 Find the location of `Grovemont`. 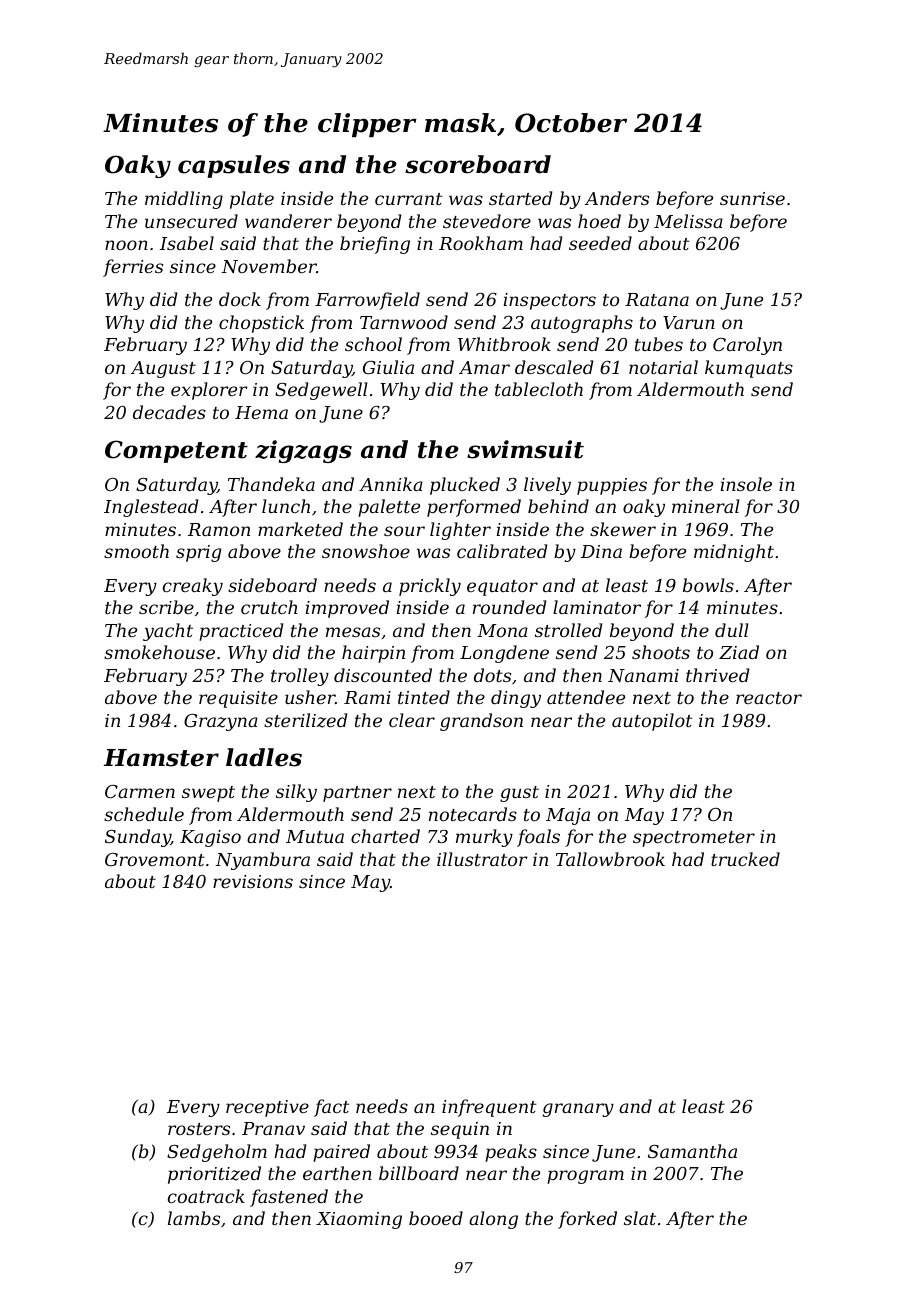

Grovemont is located at coordinates (155, 859).
